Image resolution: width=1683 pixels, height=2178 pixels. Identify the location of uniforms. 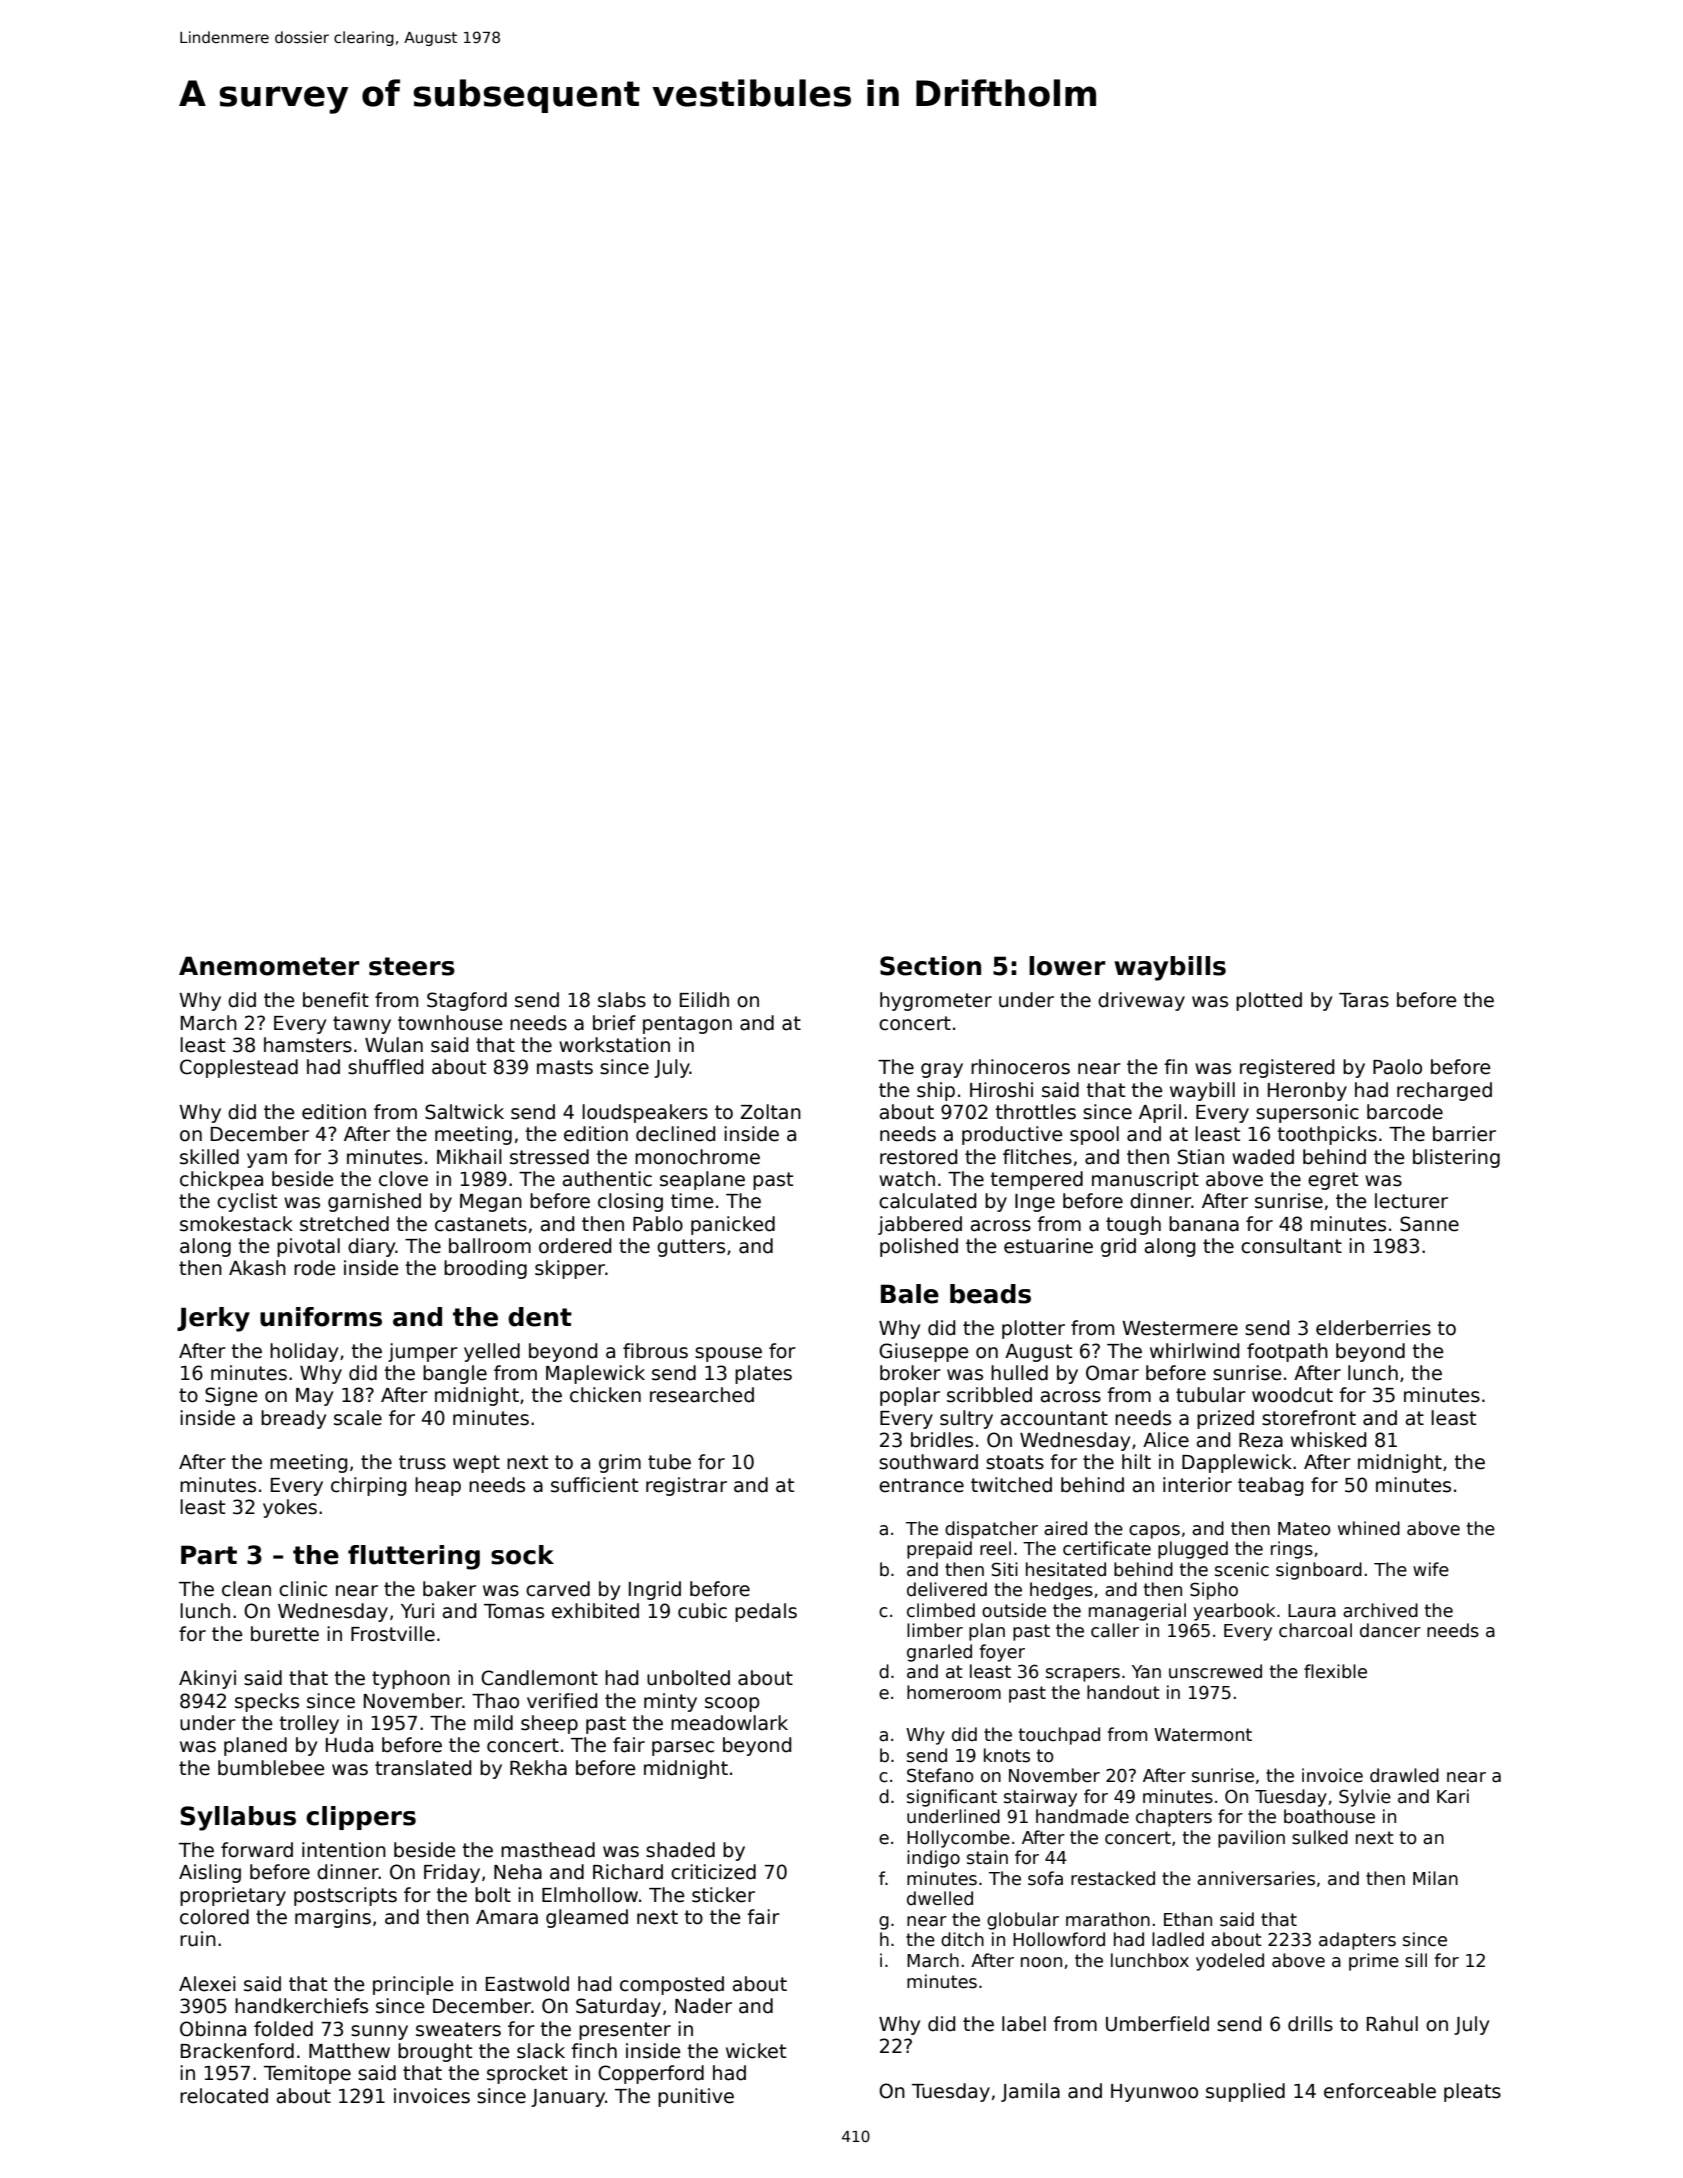
(321, 1317).
